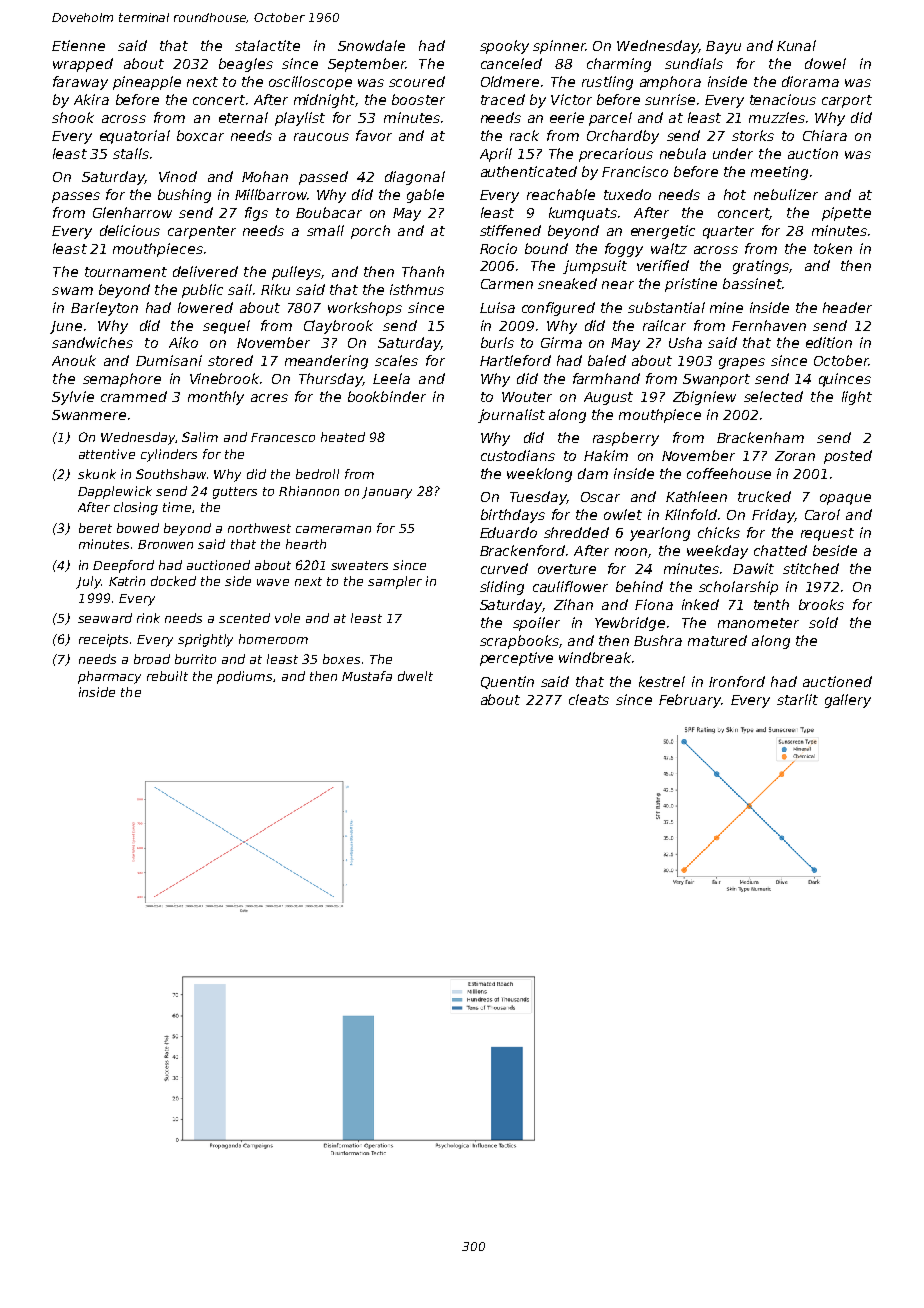  Describe the element at coordinates (796, 45) in the image. I see `Kunal` at that location.
